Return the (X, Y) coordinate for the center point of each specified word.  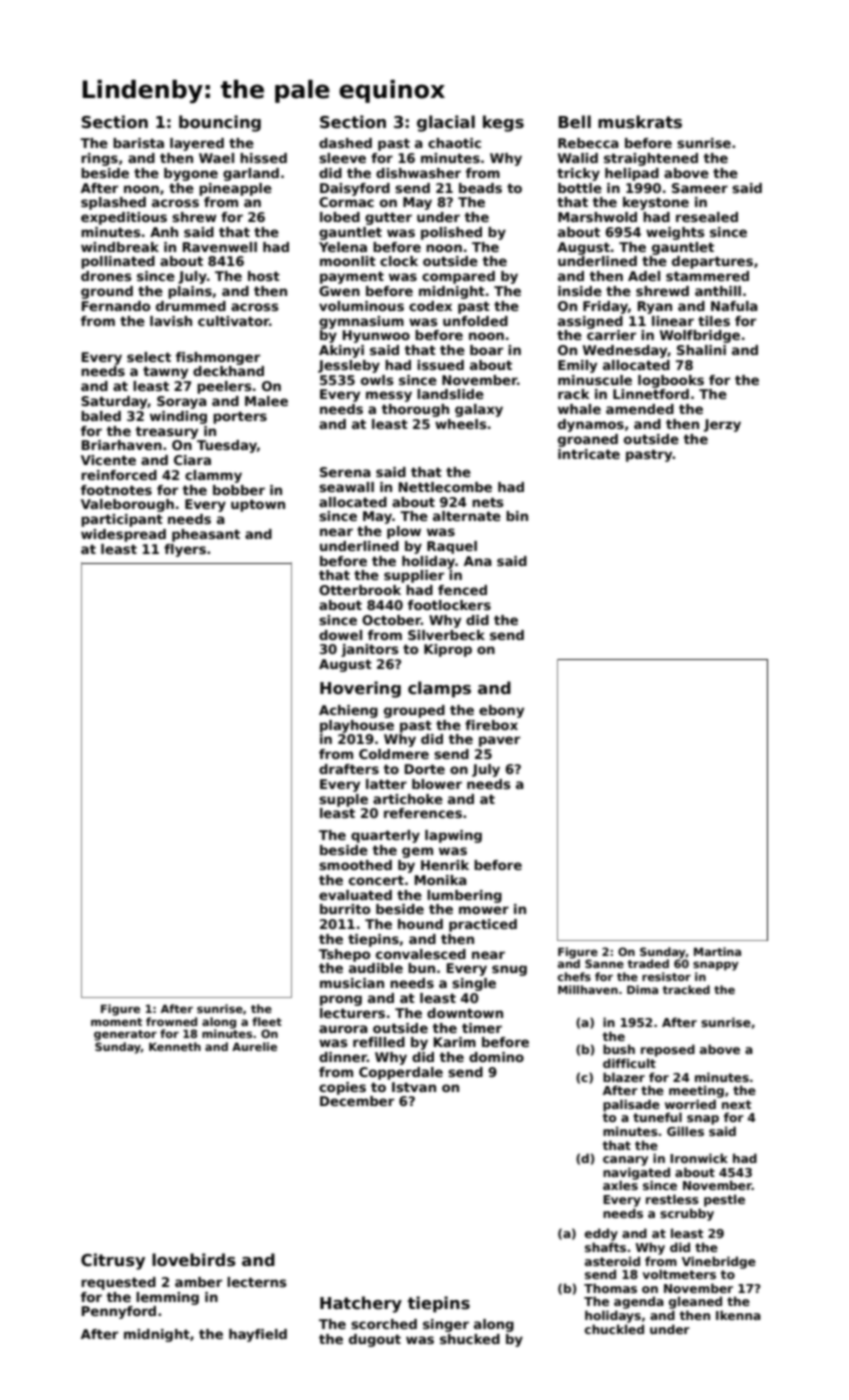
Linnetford (651, 394)
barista (138, 143)
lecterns (257, 1282)
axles (620, 1185)
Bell (574, 122)
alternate (467, 516)
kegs (503, 123)
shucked (470, 1339)
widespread (123, 535)
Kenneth (175, 1046)
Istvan (414, 1087)
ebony (501, 711)
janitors (370, 650)
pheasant (206, 535)
